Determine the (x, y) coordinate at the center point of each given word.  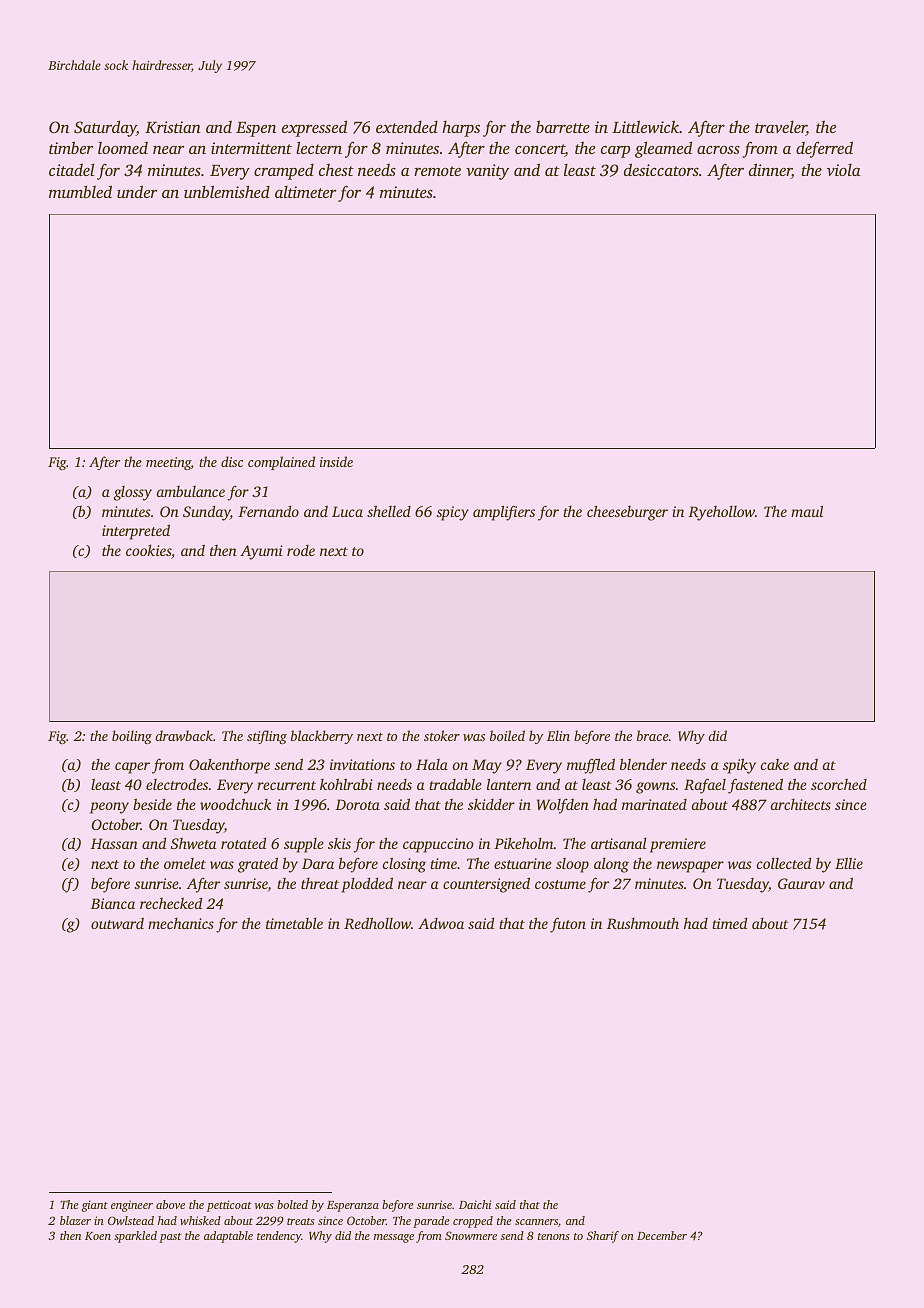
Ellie (849, 863)
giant (95, 1206)
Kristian (173, 127)
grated (258, 865)
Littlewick (646, 126)
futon (568, 925)
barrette (563, 126)
